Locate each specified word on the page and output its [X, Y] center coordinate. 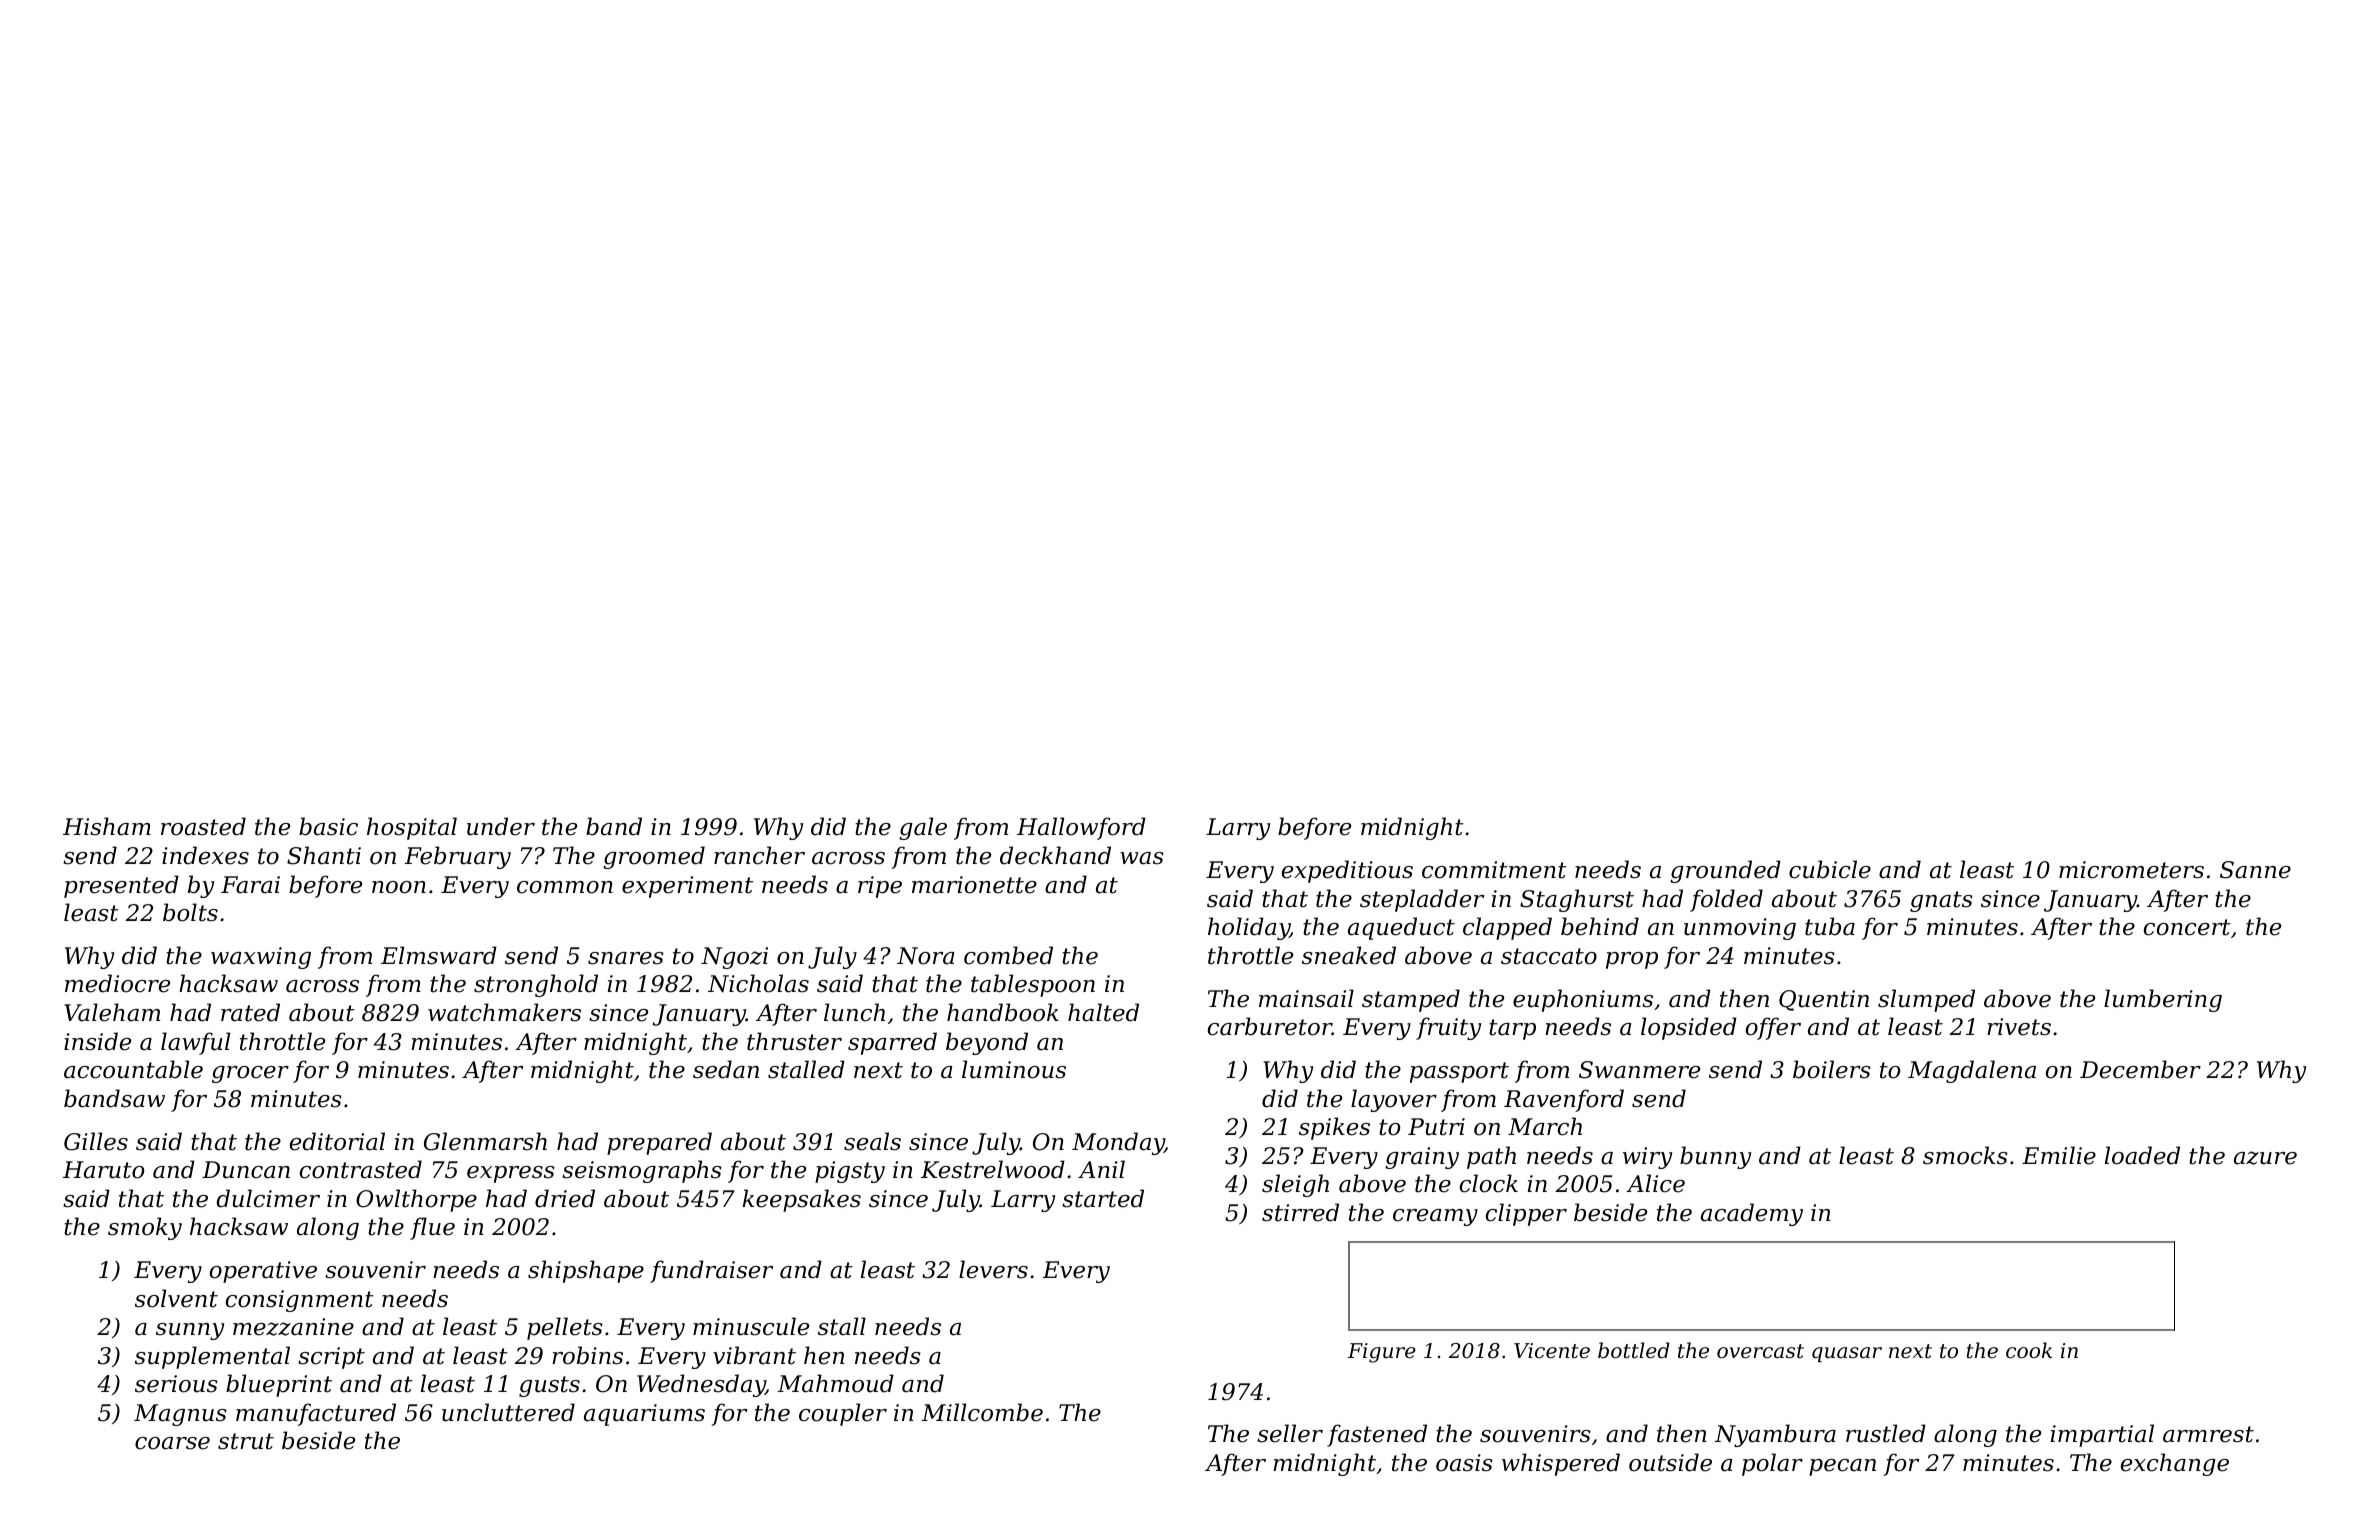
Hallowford [1081, 828]
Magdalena [1972, 1071]
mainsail [1306, 998]
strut [246, 1441]
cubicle [1830, 869]
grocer [250, 1074]
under [501, 826]
